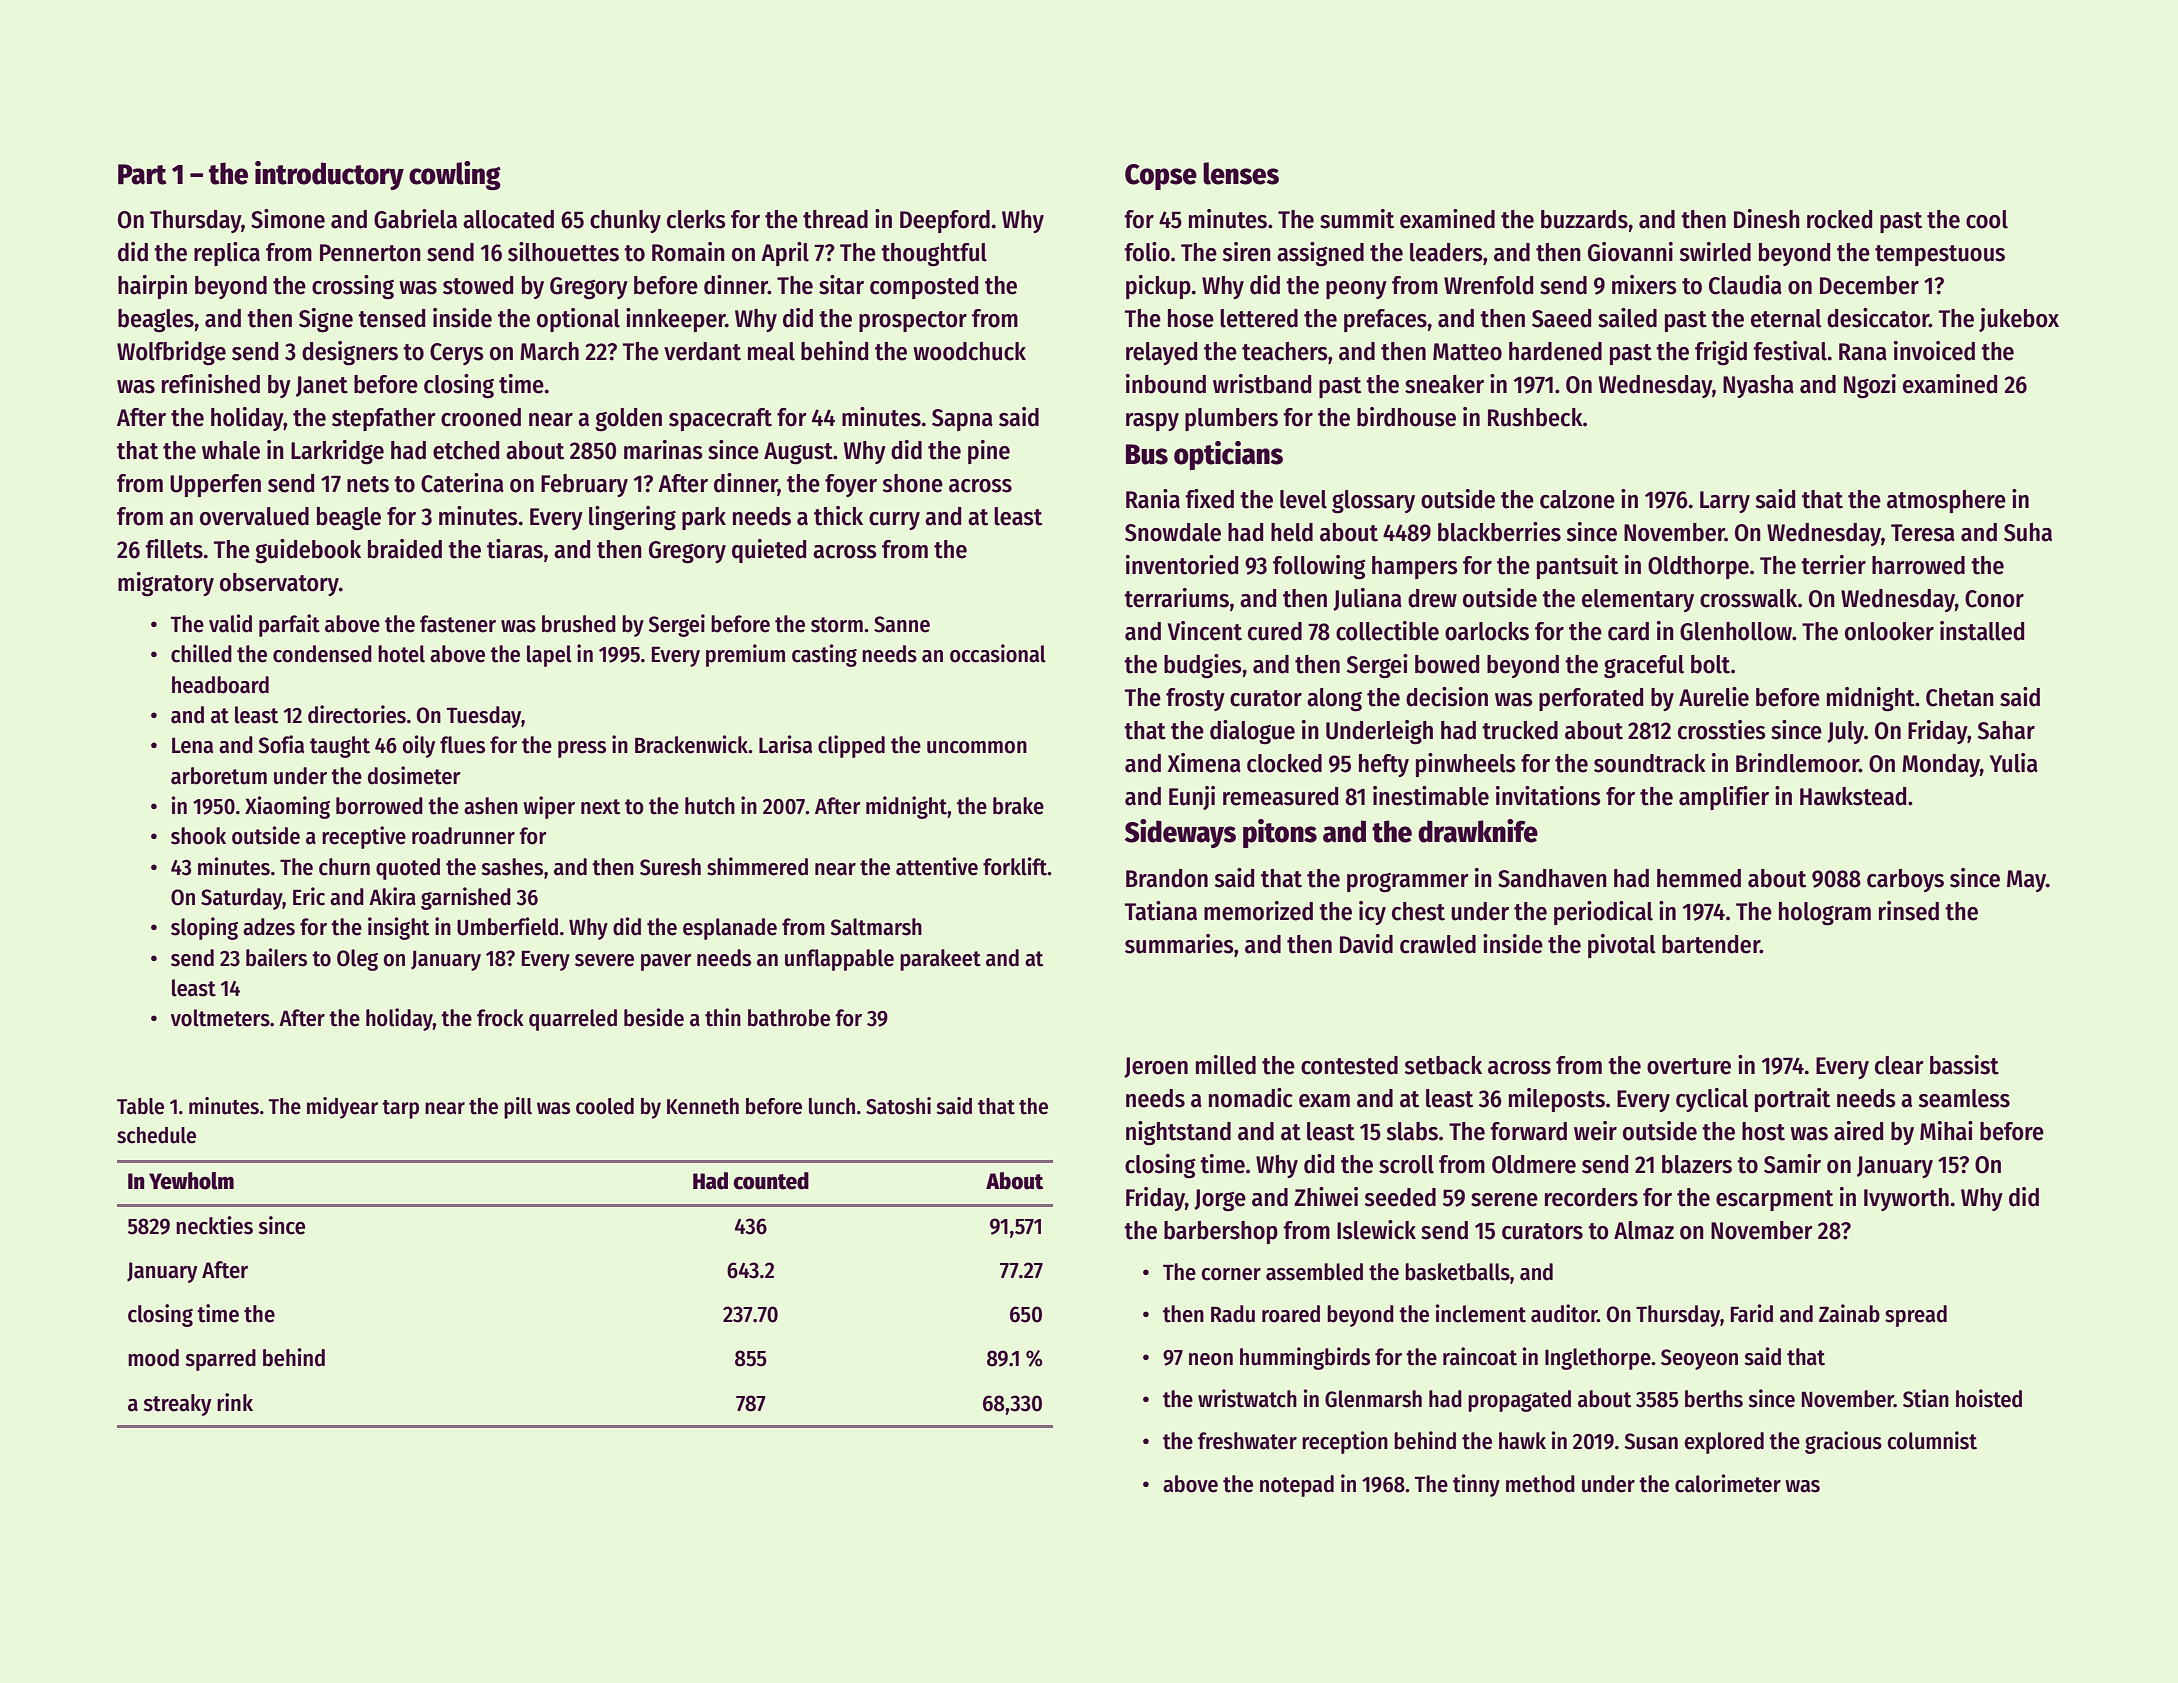 Image resolution: width=2178 pixels, height=1683 pixels. What do you see at coordinates (1552, 878) in the document?
I see `Sandhaven` at bounding box center [1552, 878].
